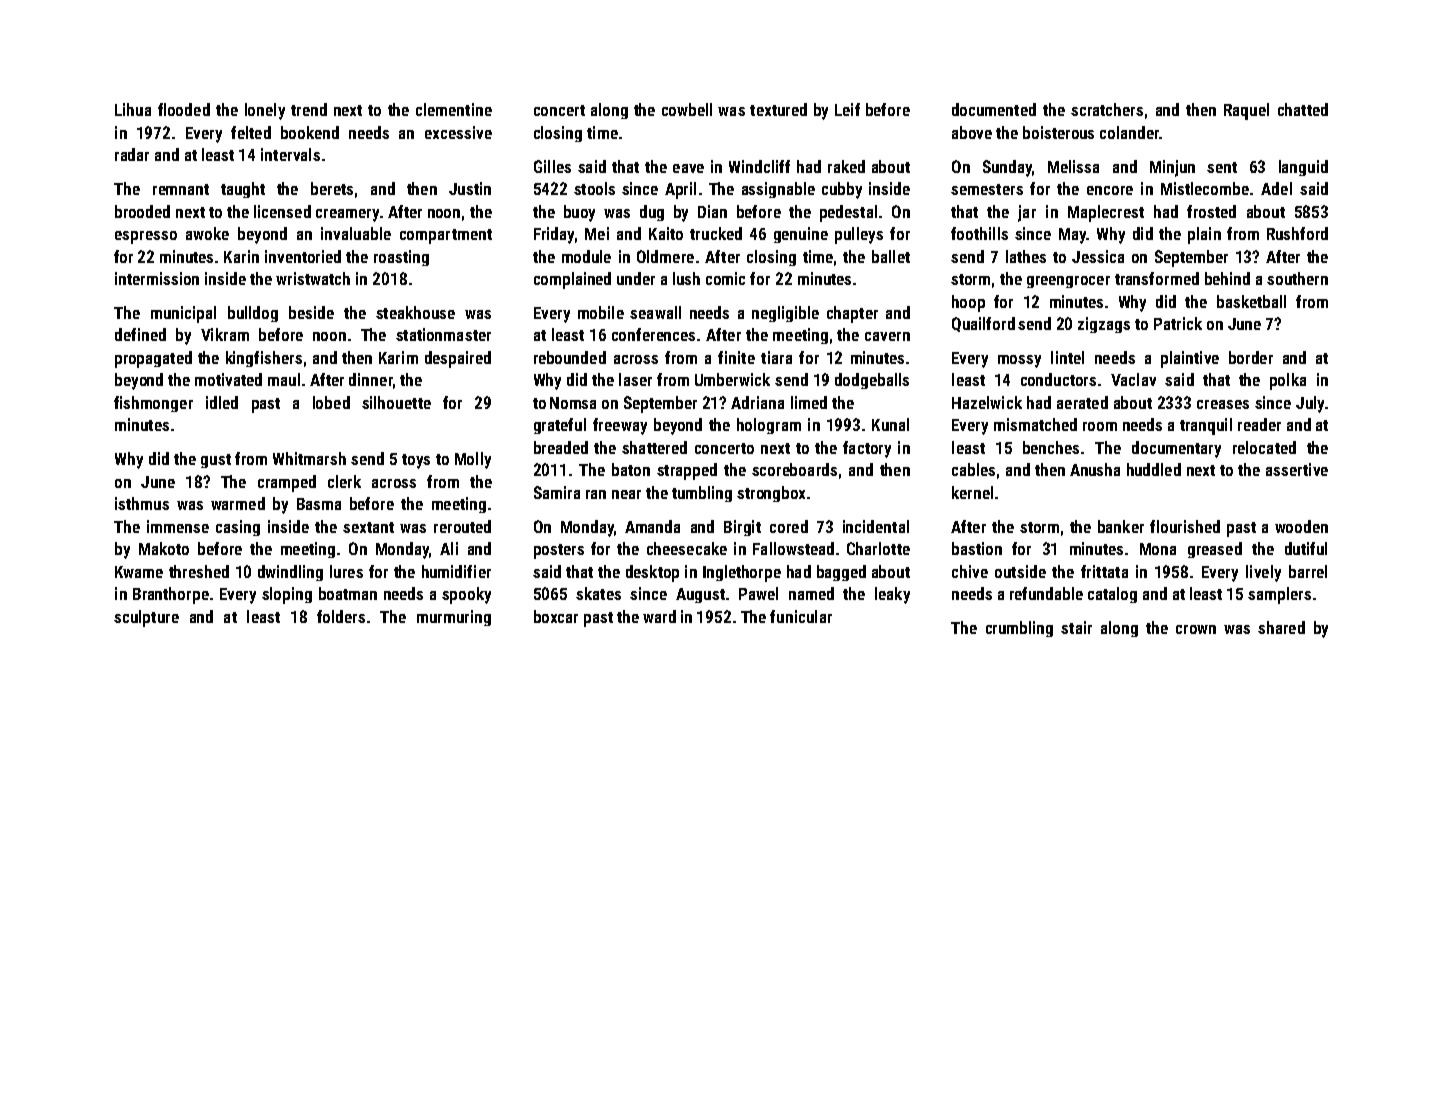  I want to click on Amanda, so click(652, 526).
